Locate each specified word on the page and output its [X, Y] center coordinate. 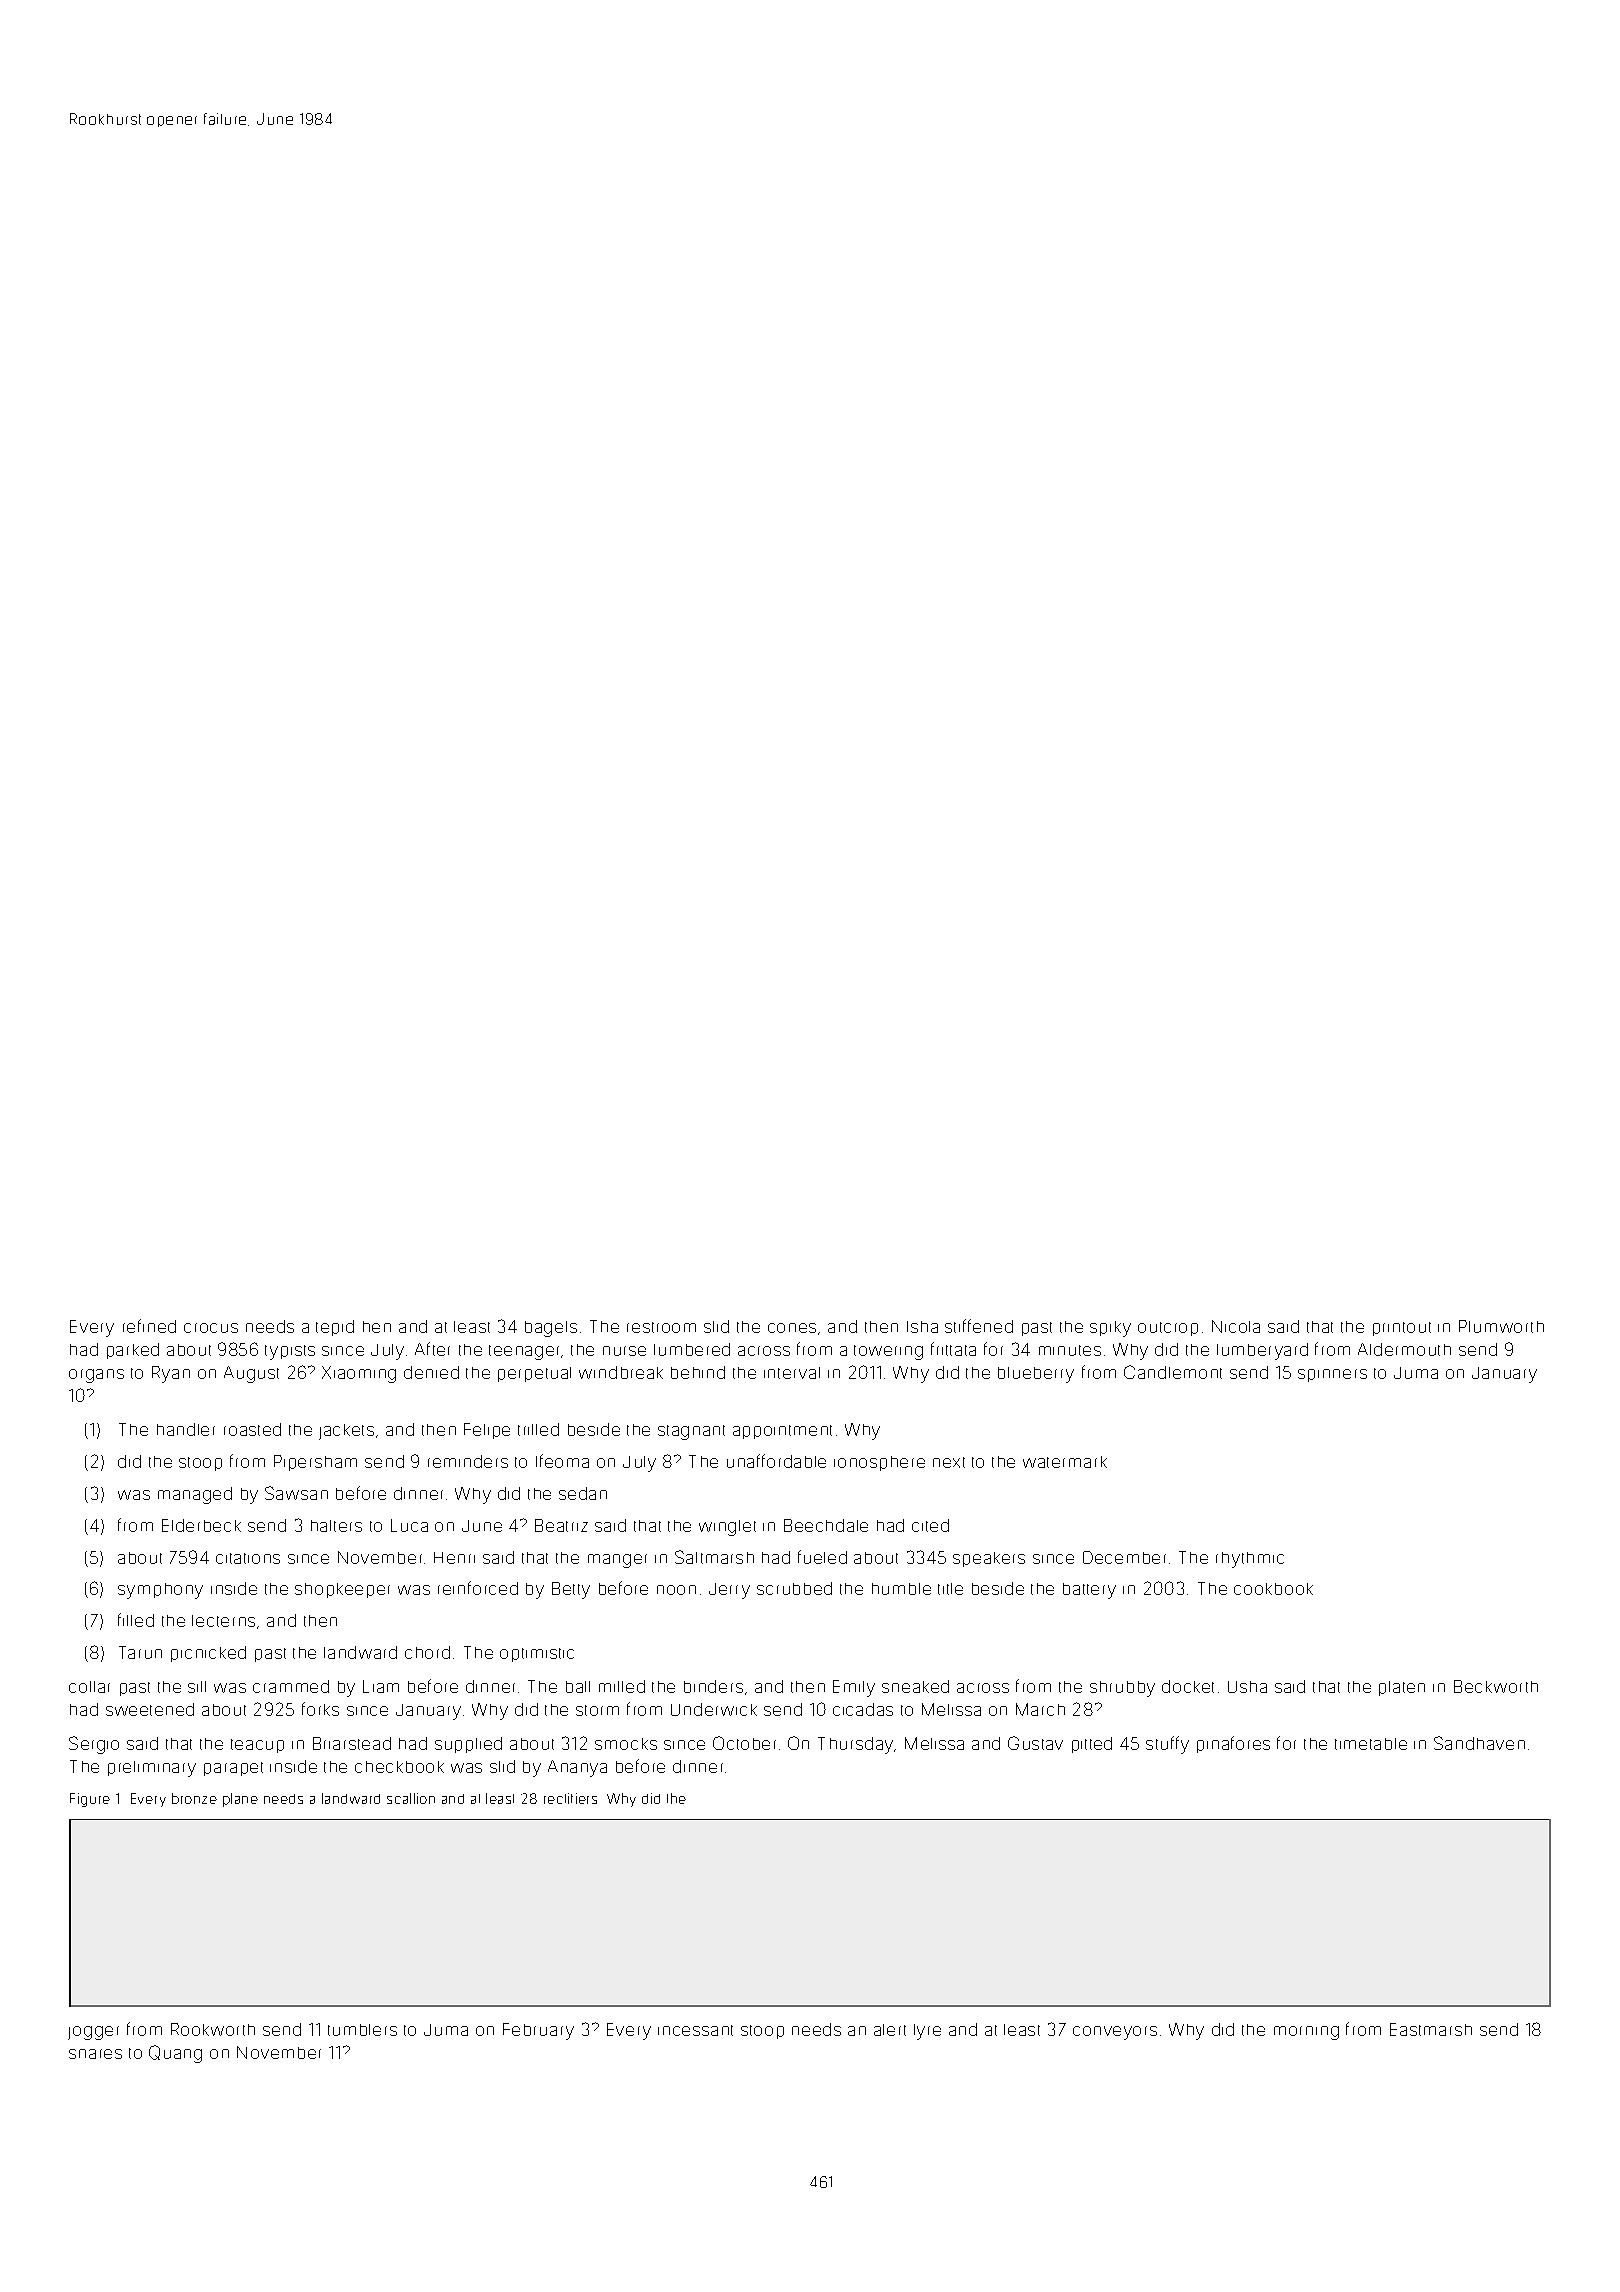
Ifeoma [562, 1461]
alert [890, 2030]
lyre [927, 2032]
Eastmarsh [1431, 2029]
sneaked [915, 1686]
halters [336, 1526]
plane [240, 1800]
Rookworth [213, 2029]
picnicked [208, 1654]
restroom [661, 1327]
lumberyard [1262, 1351]
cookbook [1273, 1589]
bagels [551, 1329]
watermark [1065, 1462]
